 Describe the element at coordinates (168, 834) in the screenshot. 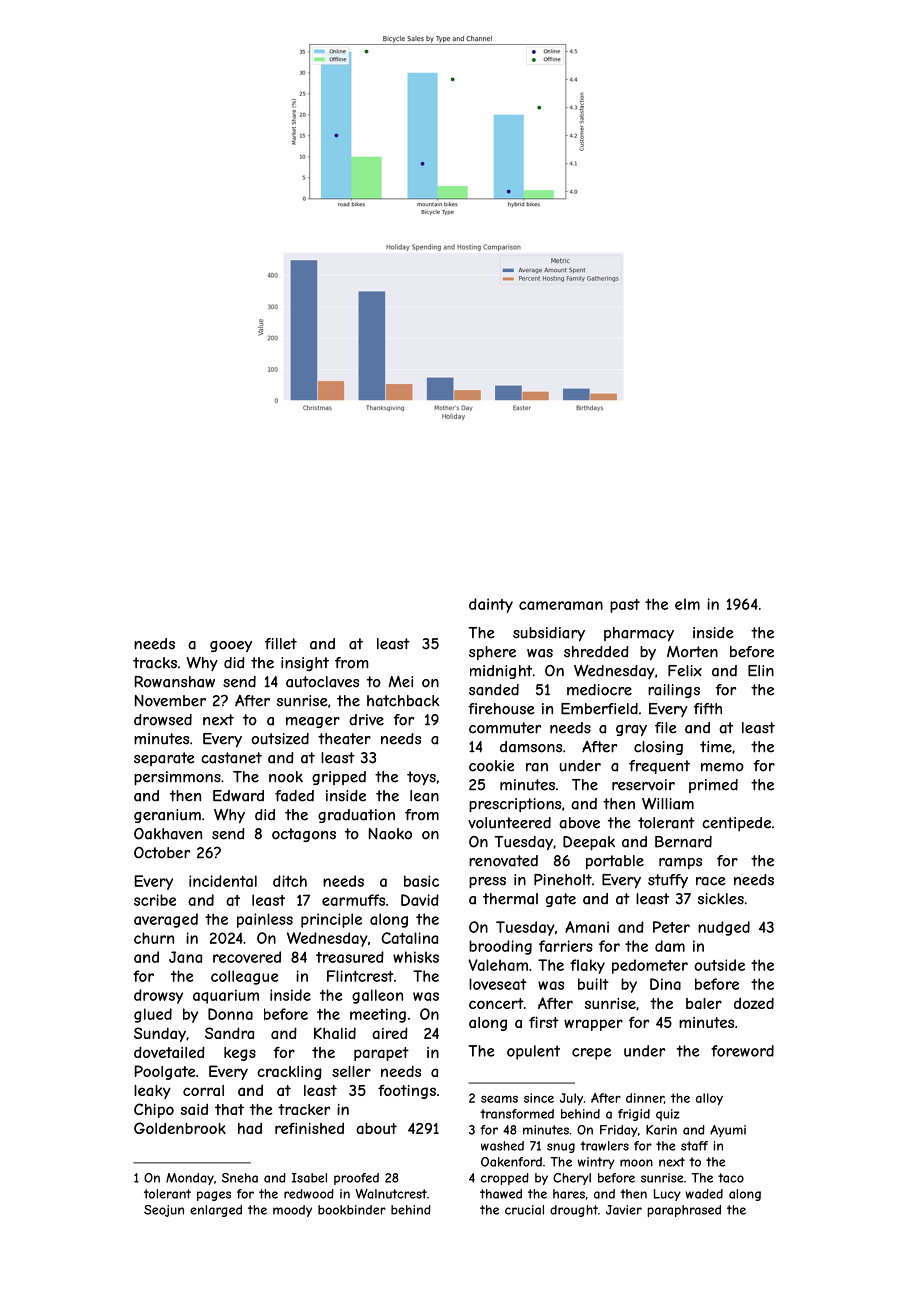

I see `Oakhaven` at that location.
